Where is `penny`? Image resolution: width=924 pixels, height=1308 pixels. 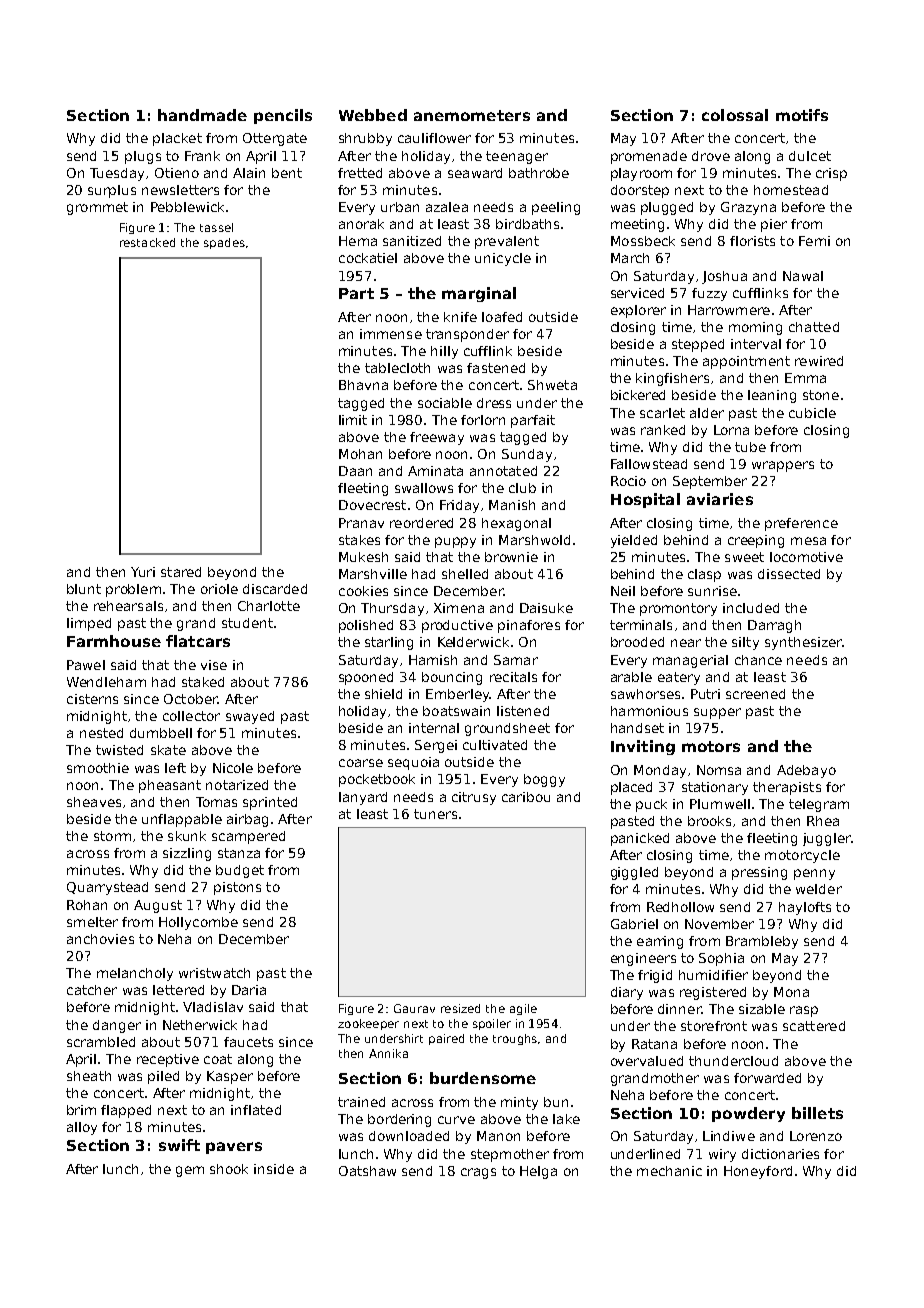
penny is located at coordinates (814, 874).
